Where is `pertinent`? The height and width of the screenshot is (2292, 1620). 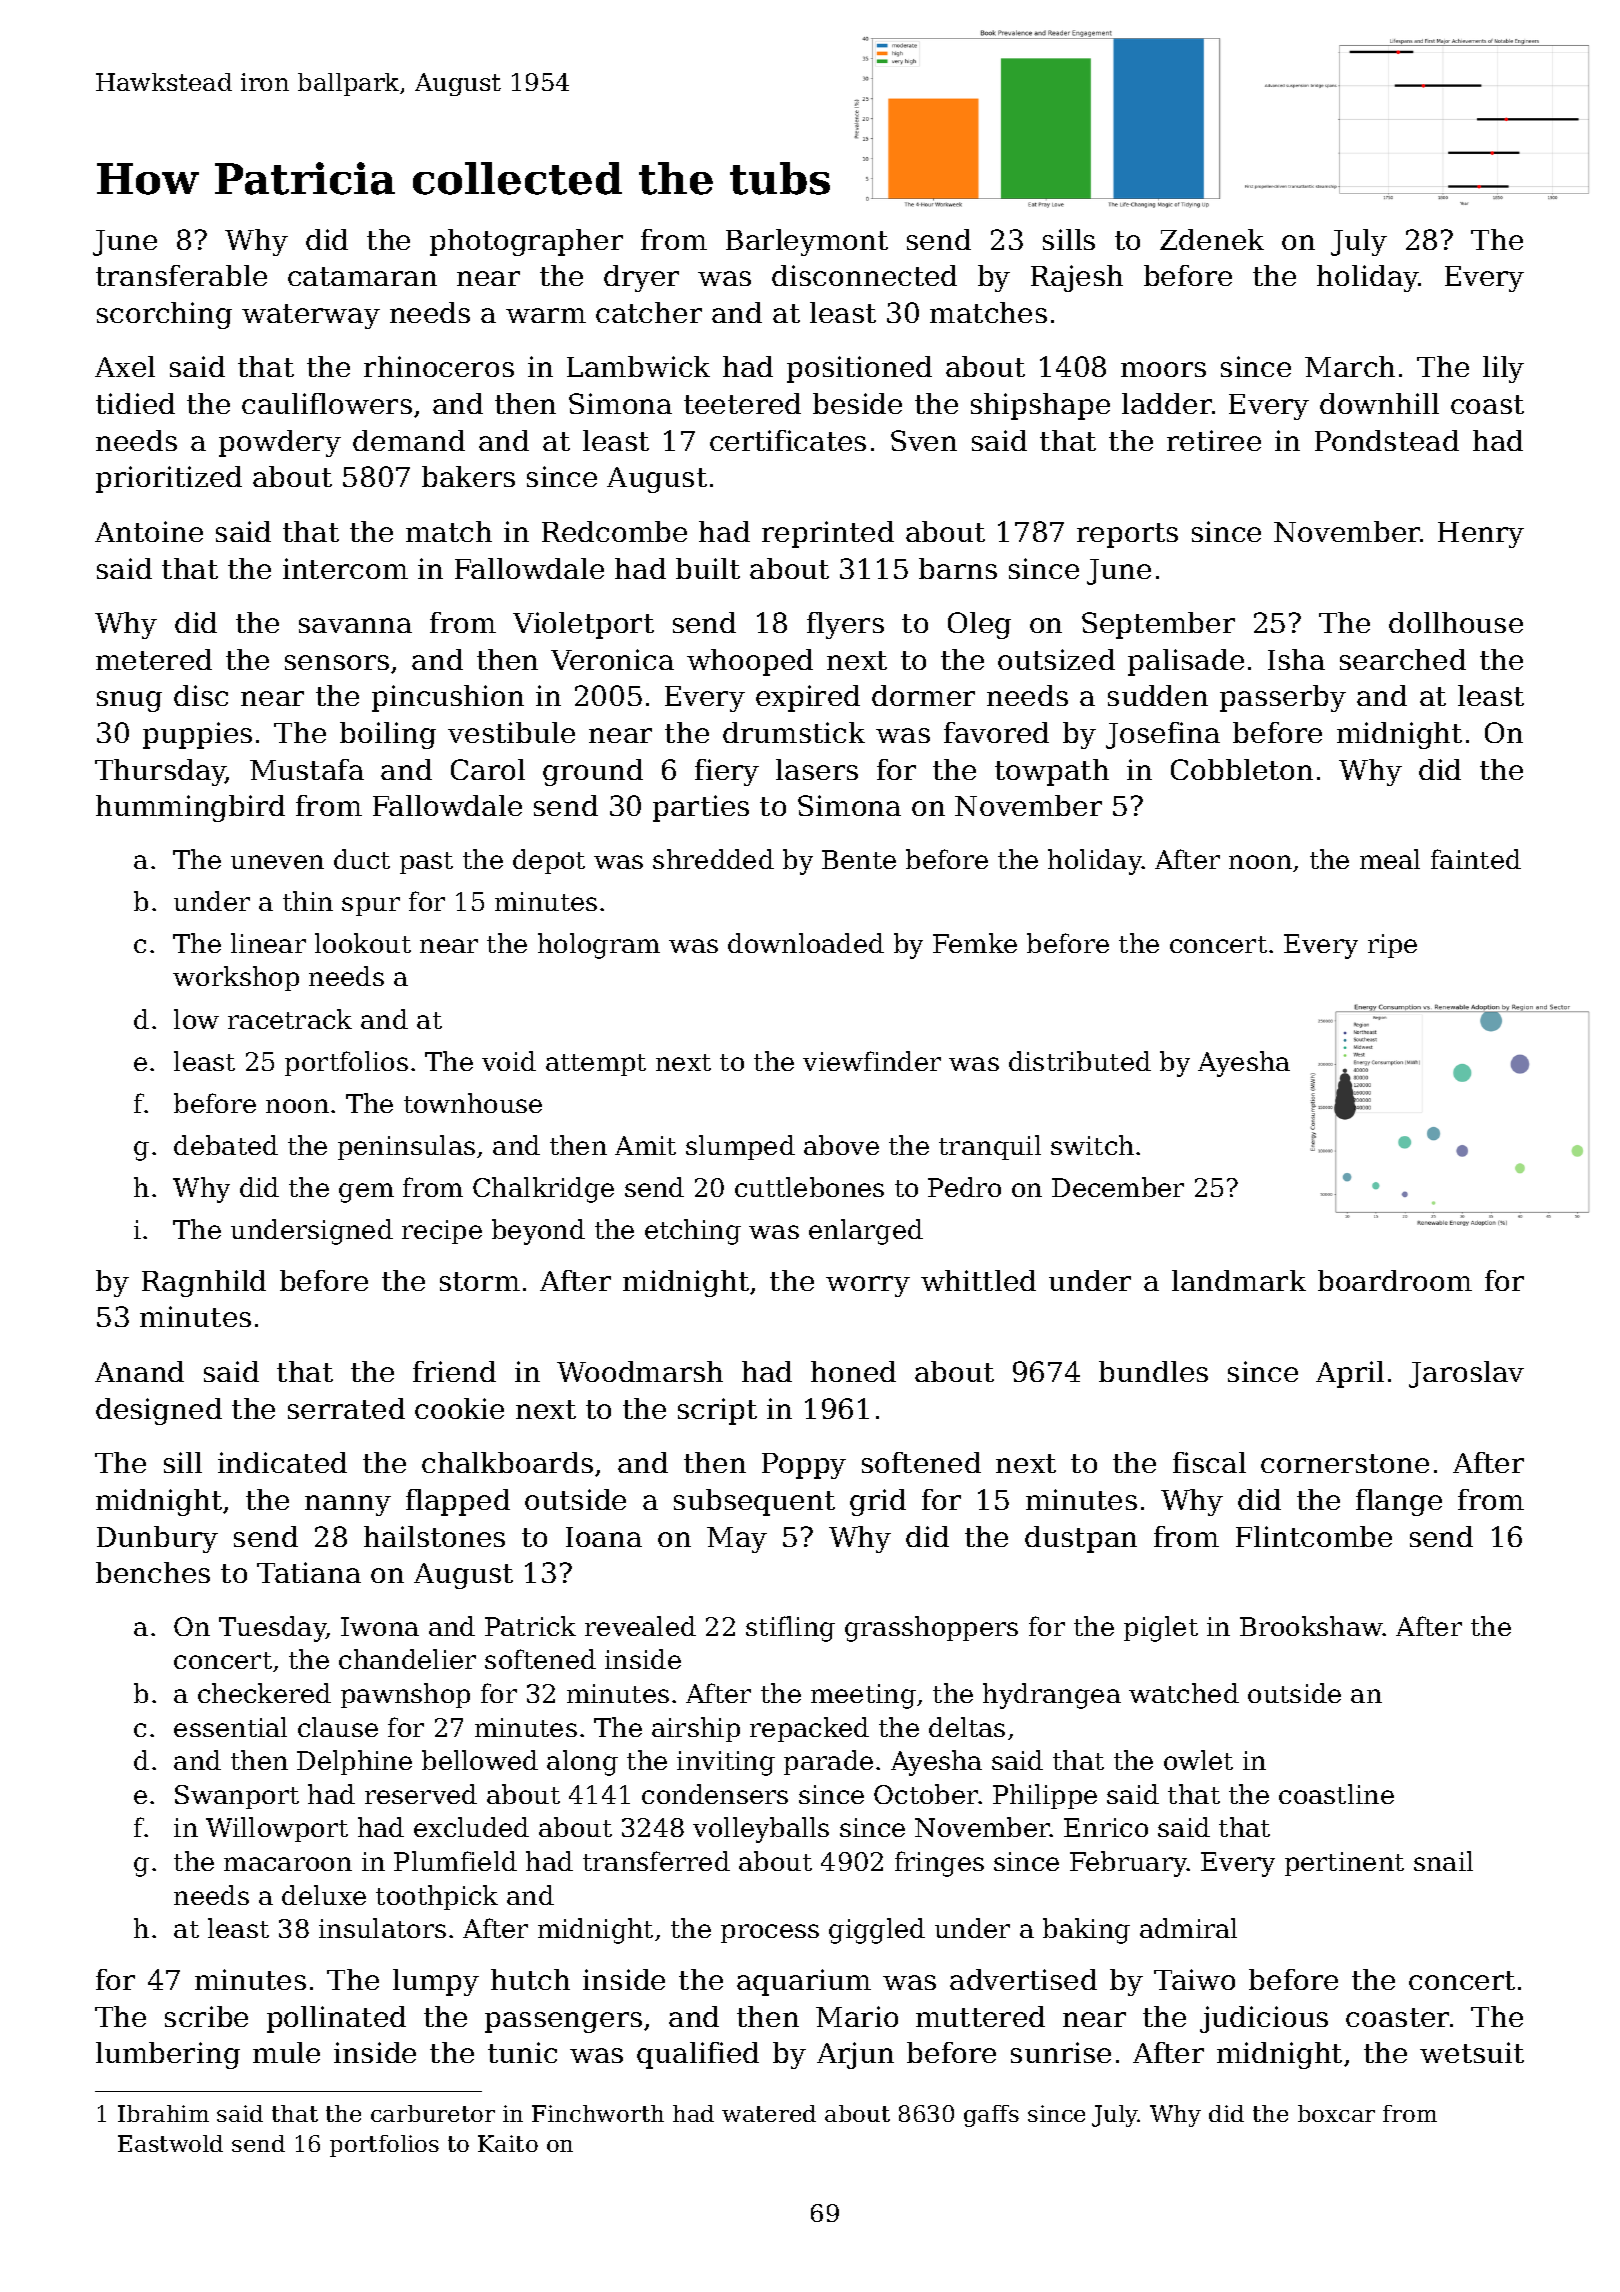
pertinent is located at coordinates (1344, 1864).
